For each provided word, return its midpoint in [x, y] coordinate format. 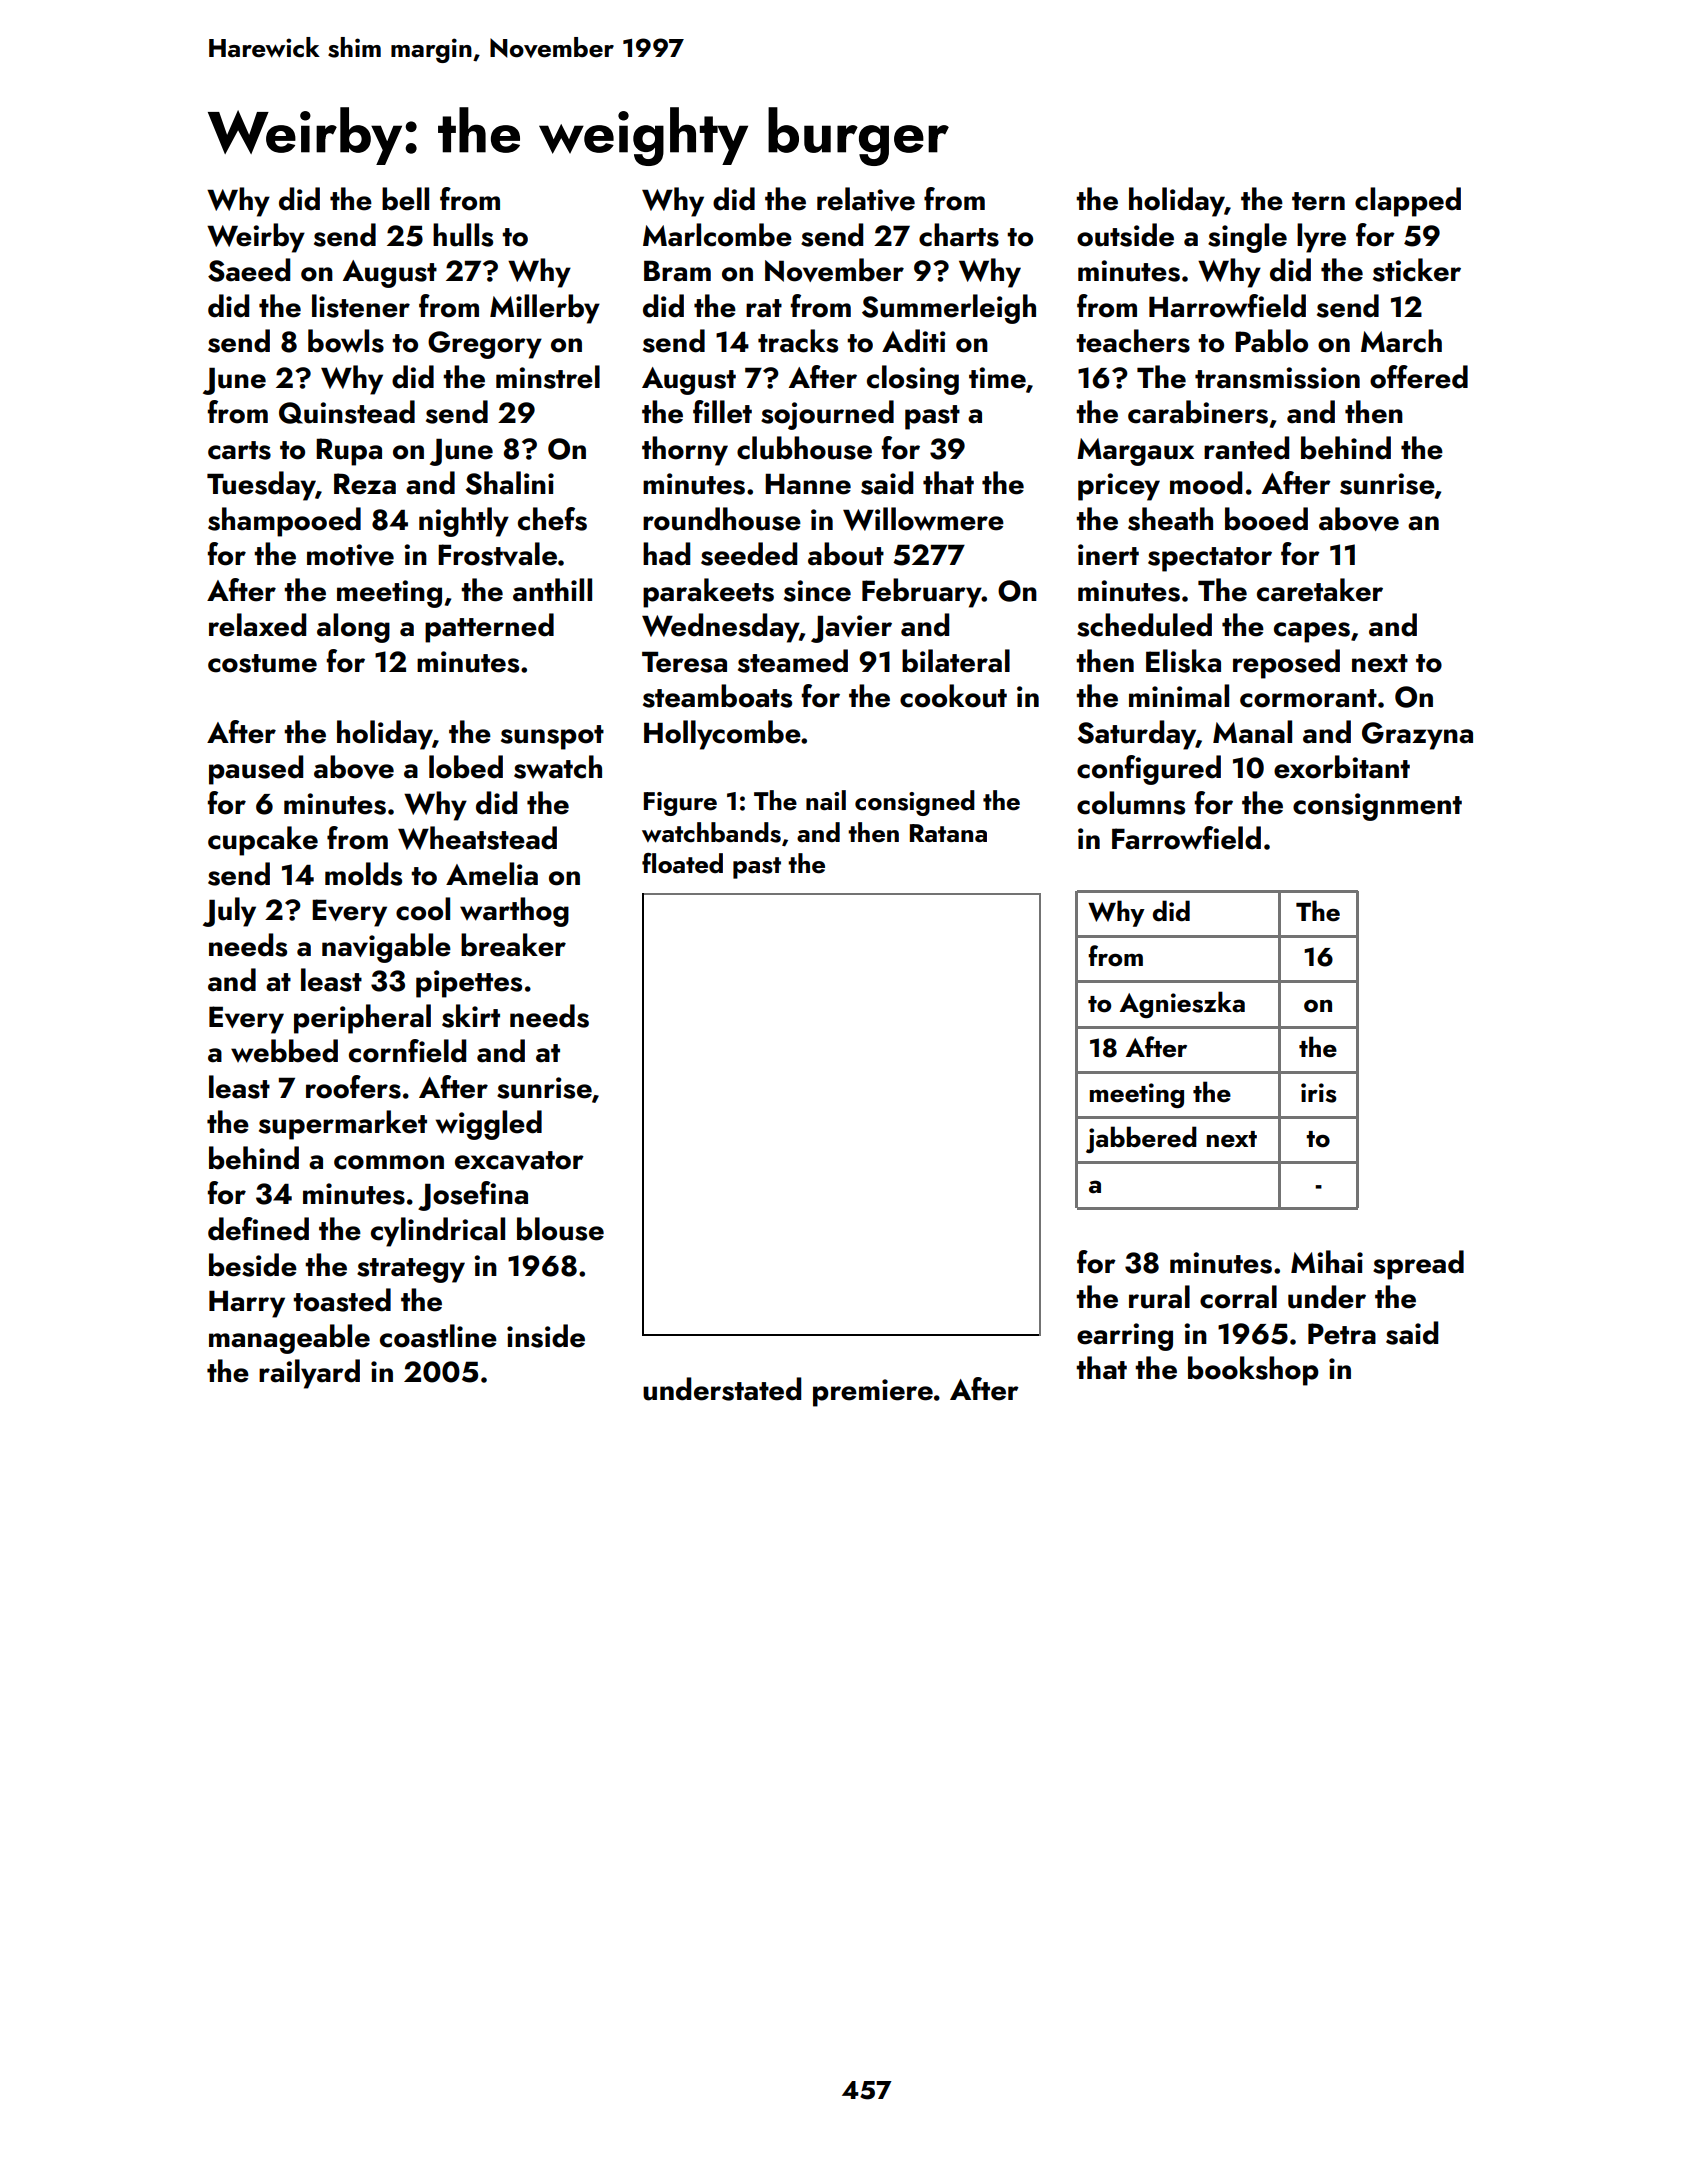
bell [405, 199]
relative [866, 199]
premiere [873, 1393]
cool [423, 909]
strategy [411, 1270]
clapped [1408, 202]
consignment [1377, 807]
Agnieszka [1182, 1004]
